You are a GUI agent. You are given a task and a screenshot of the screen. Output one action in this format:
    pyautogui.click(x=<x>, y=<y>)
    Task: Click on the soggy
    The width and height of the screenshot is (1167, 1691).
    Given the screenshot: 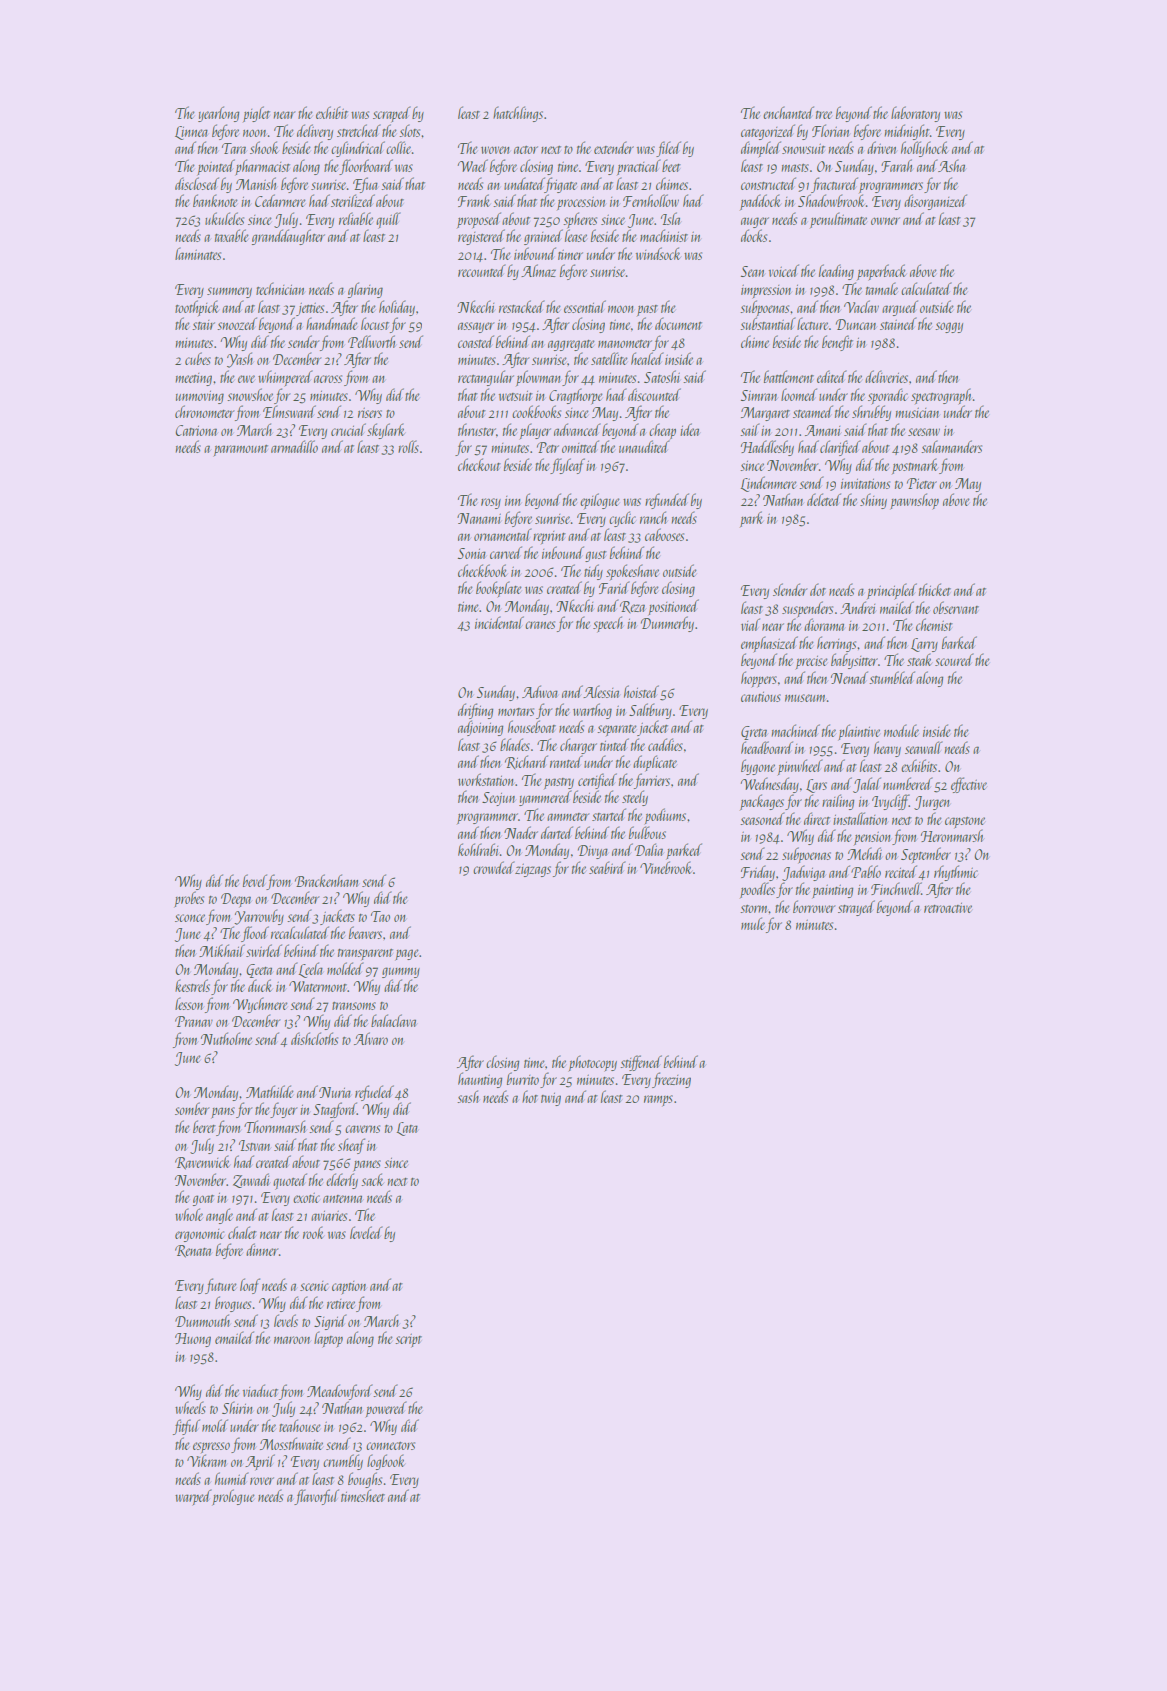 What is the action you would take?
    pyautogui.click(x=949, y=327)
